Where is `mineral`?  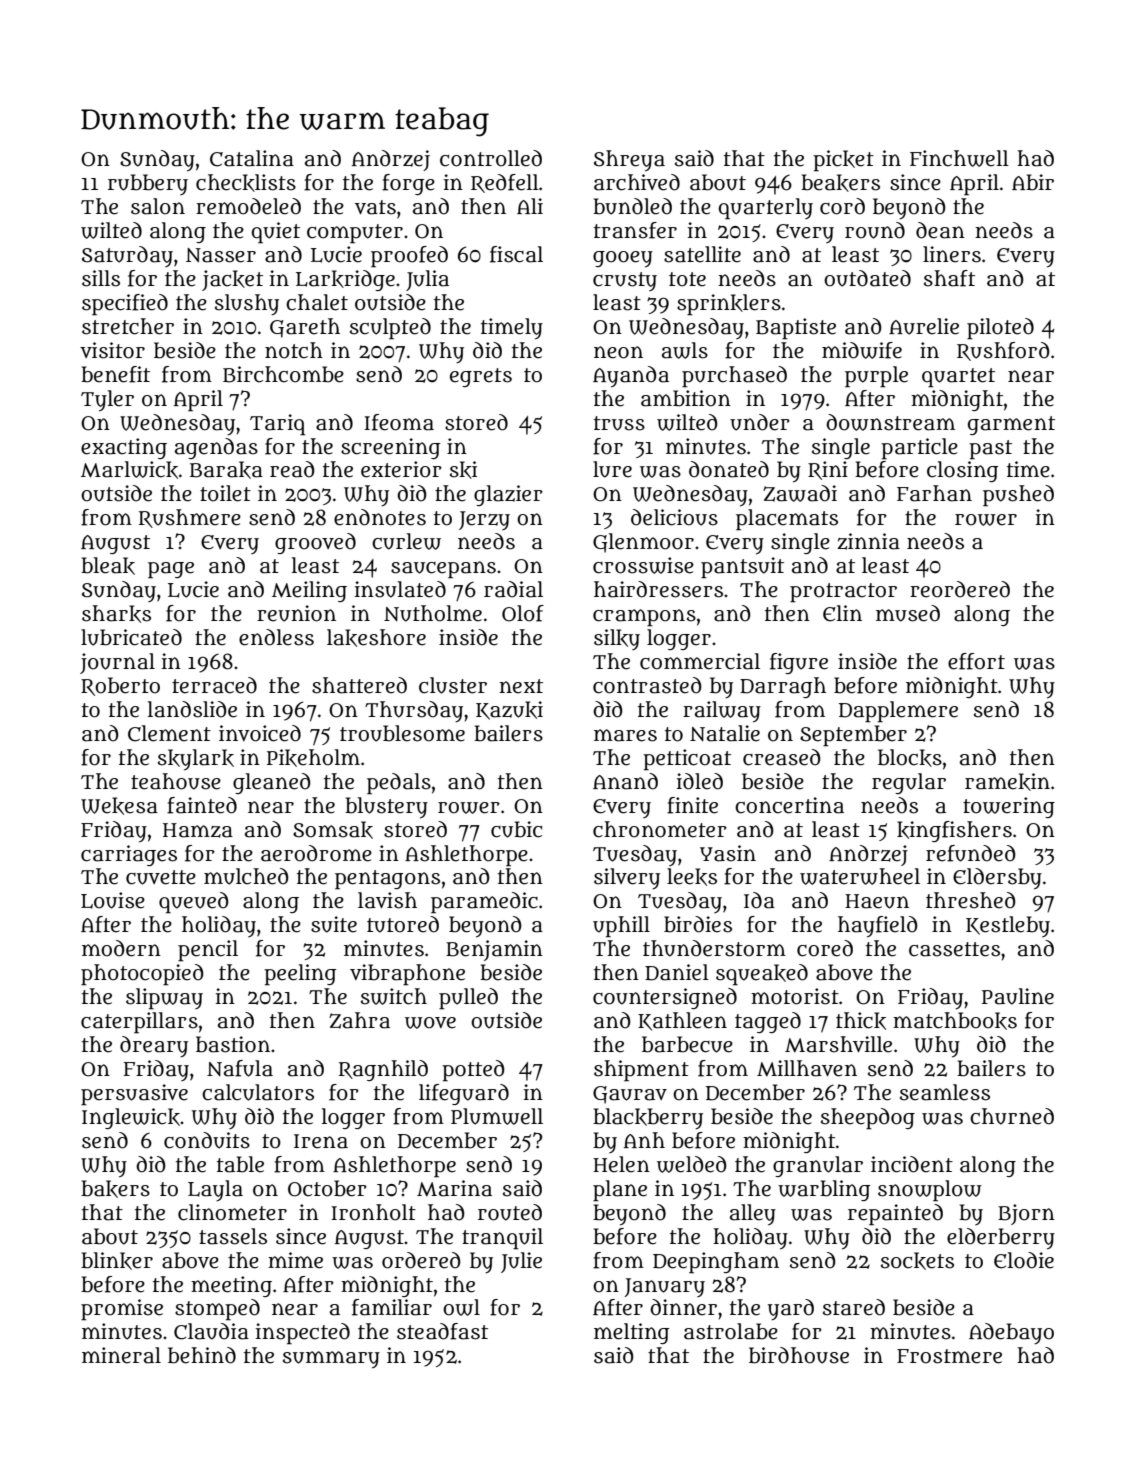
mineral is located at coordinates (121, 1355).
